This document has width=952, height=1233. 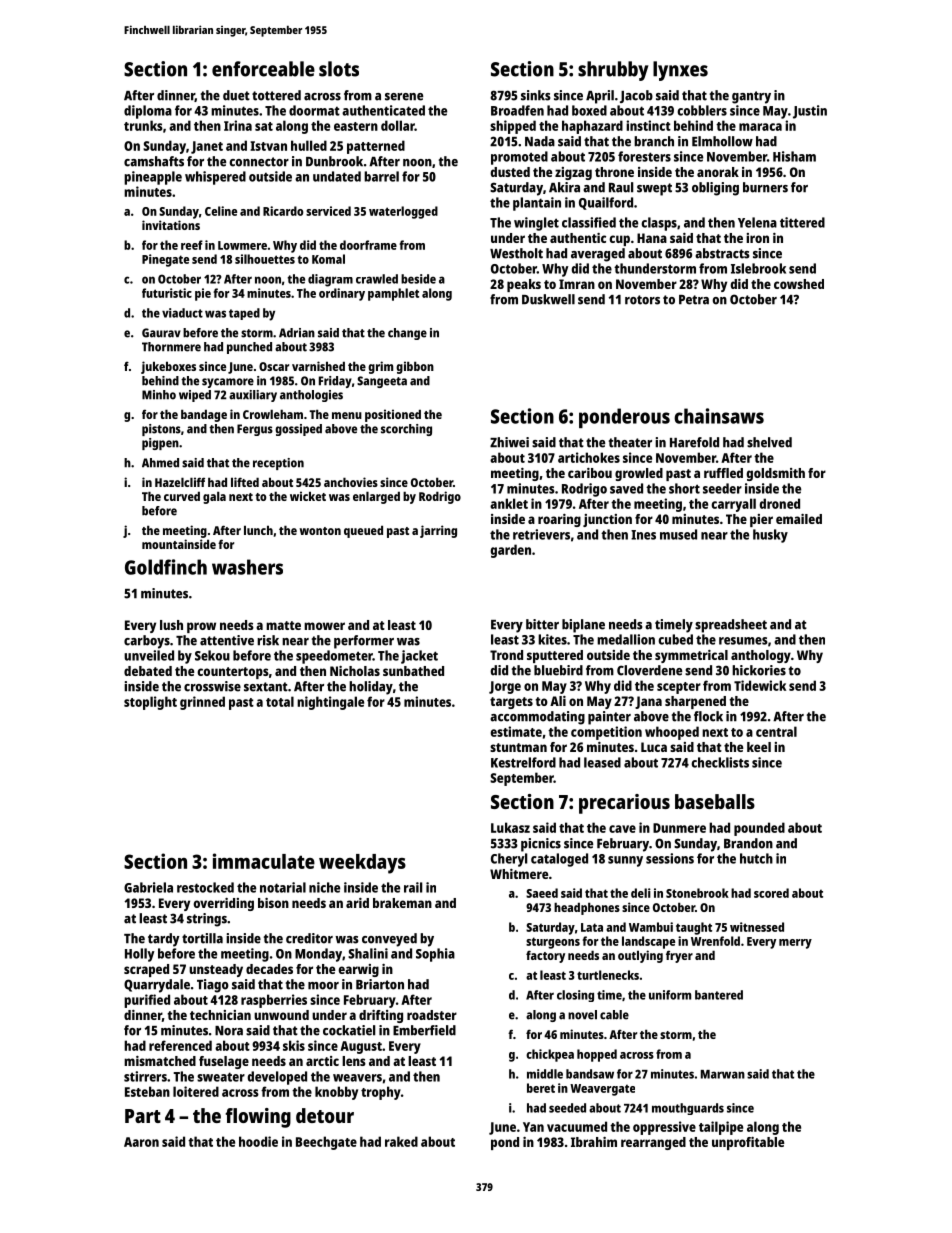 What do you see at coordinates (192, 245) in the document?
I see `reef` at bounding box center [192, 245].
